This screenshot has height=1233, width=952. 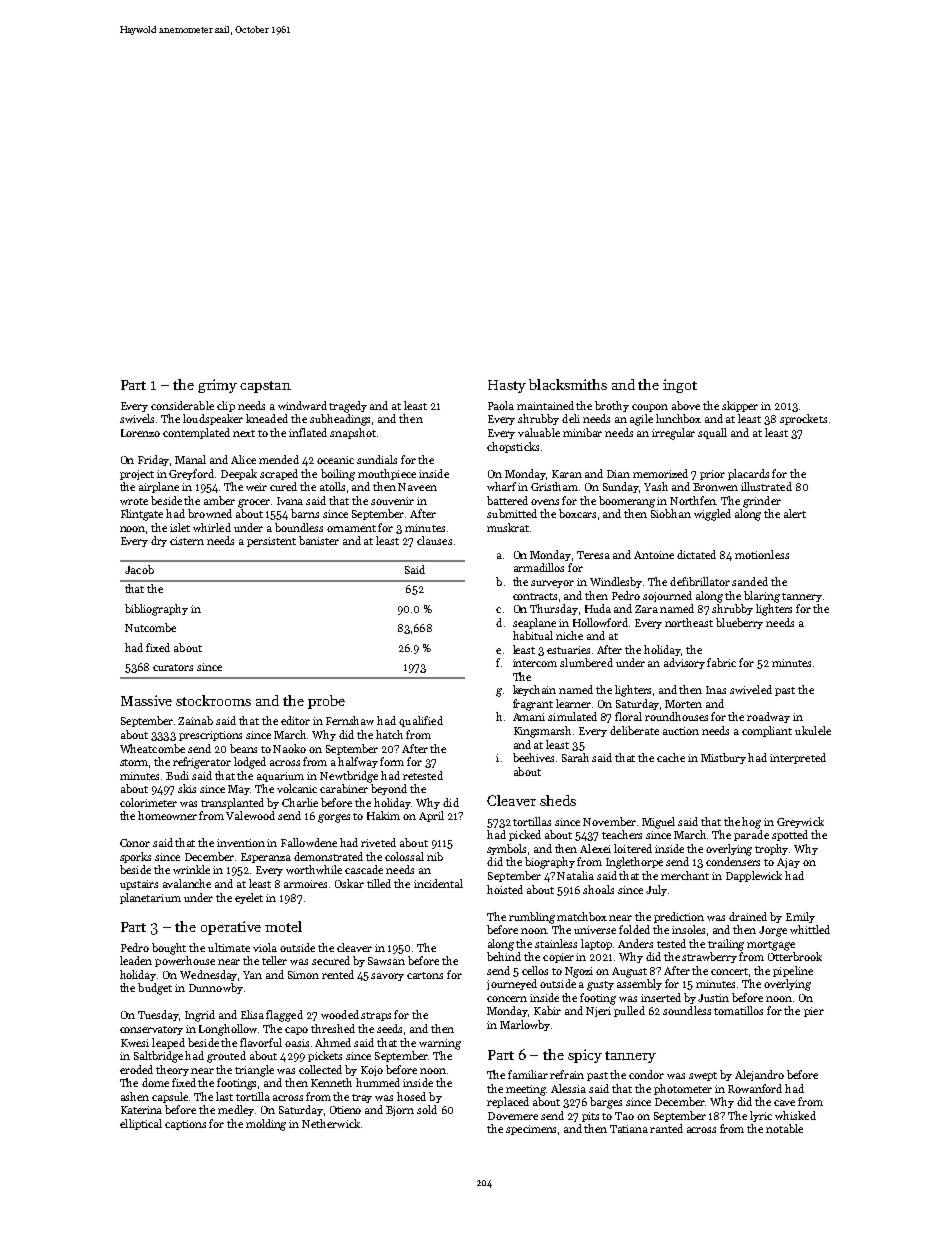 What do you see at coordinates (803, 419) in the screenshot?
I see `sprockets` at bounding box center [803, 419].
